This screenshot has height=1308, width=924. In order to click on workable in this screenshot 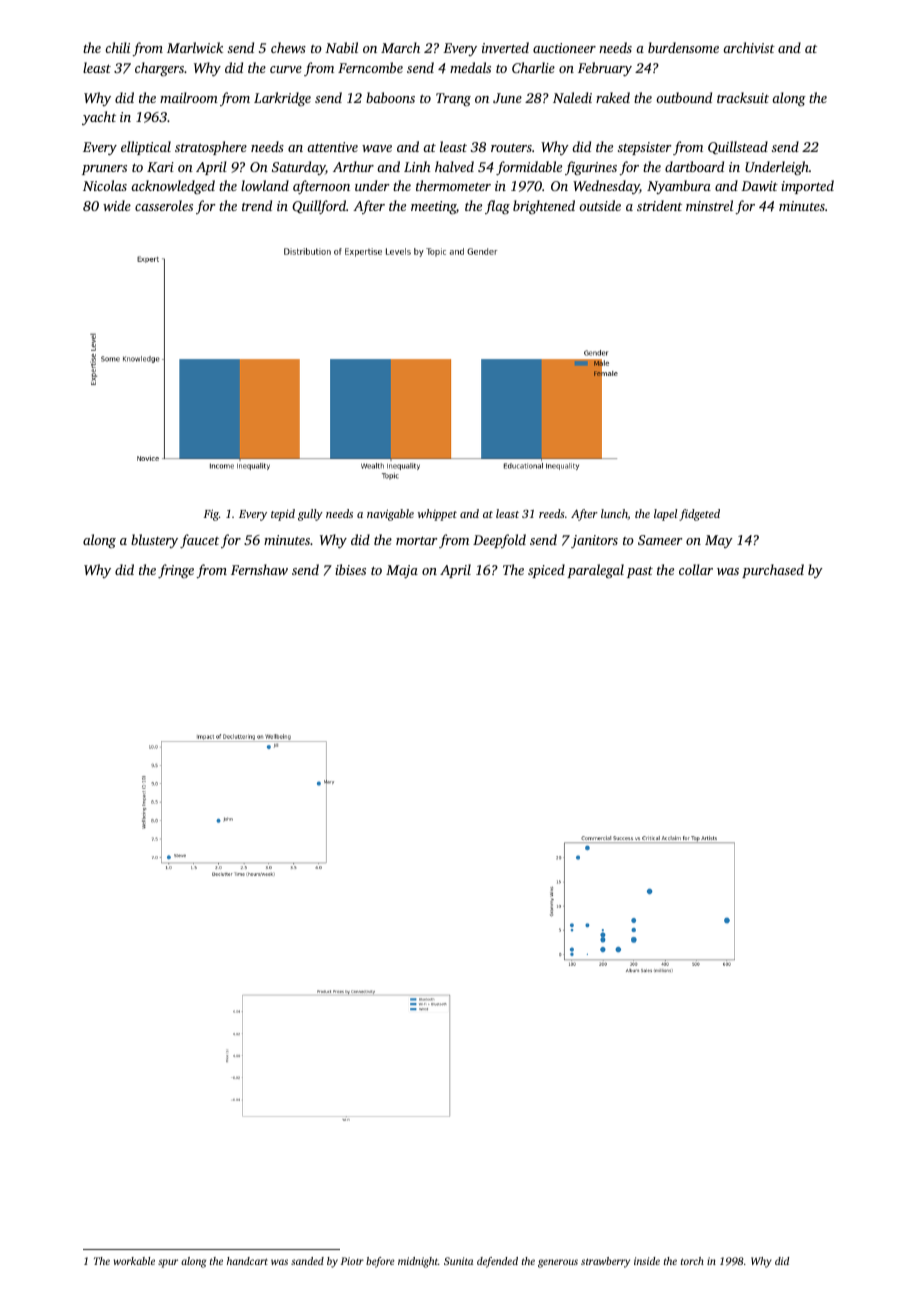, I will do `click(134, 1261)`.
